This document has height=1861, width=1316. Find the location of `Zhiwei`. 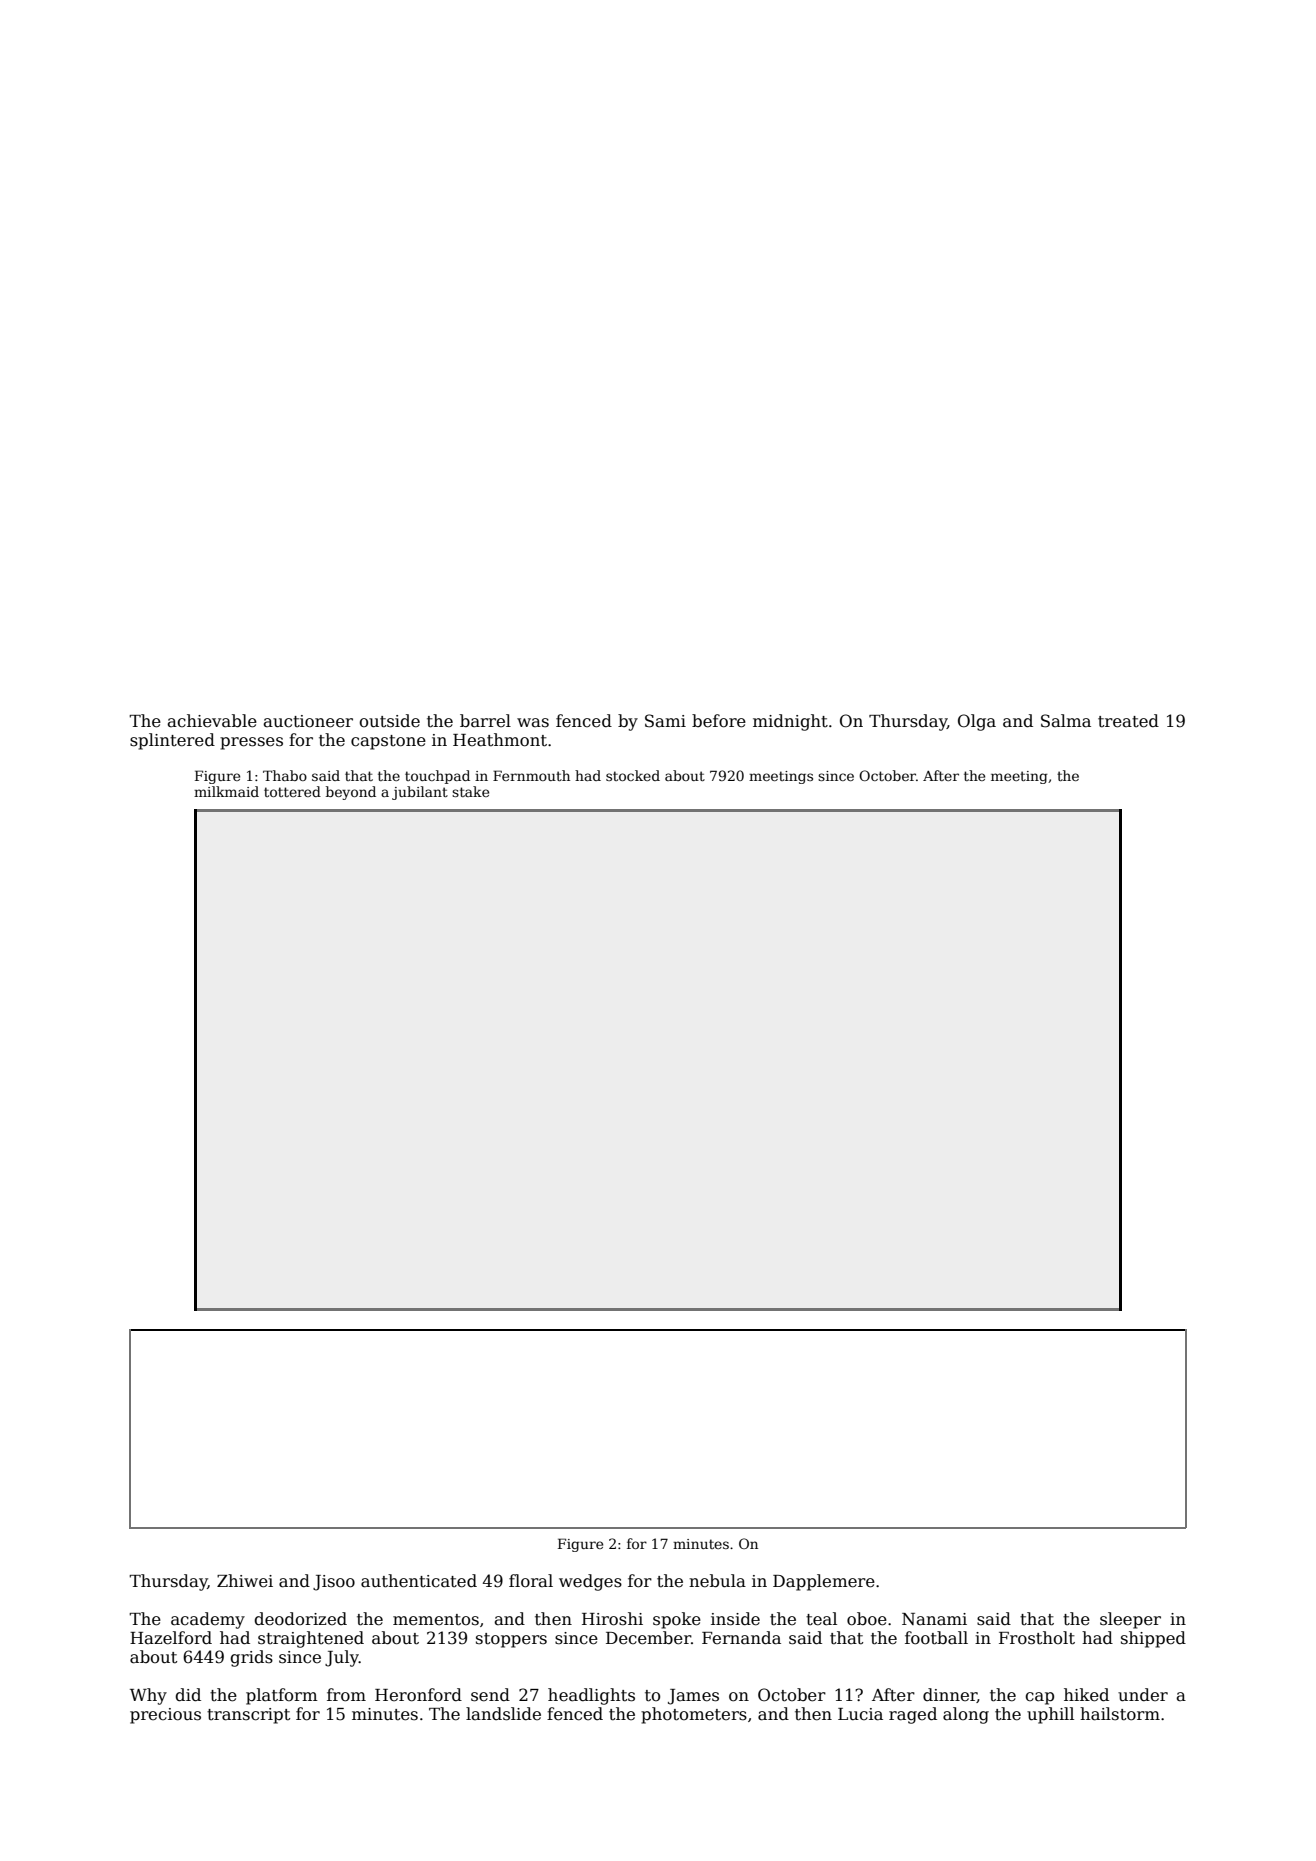

Zhiwei is located at coordinates (245, 1581).
